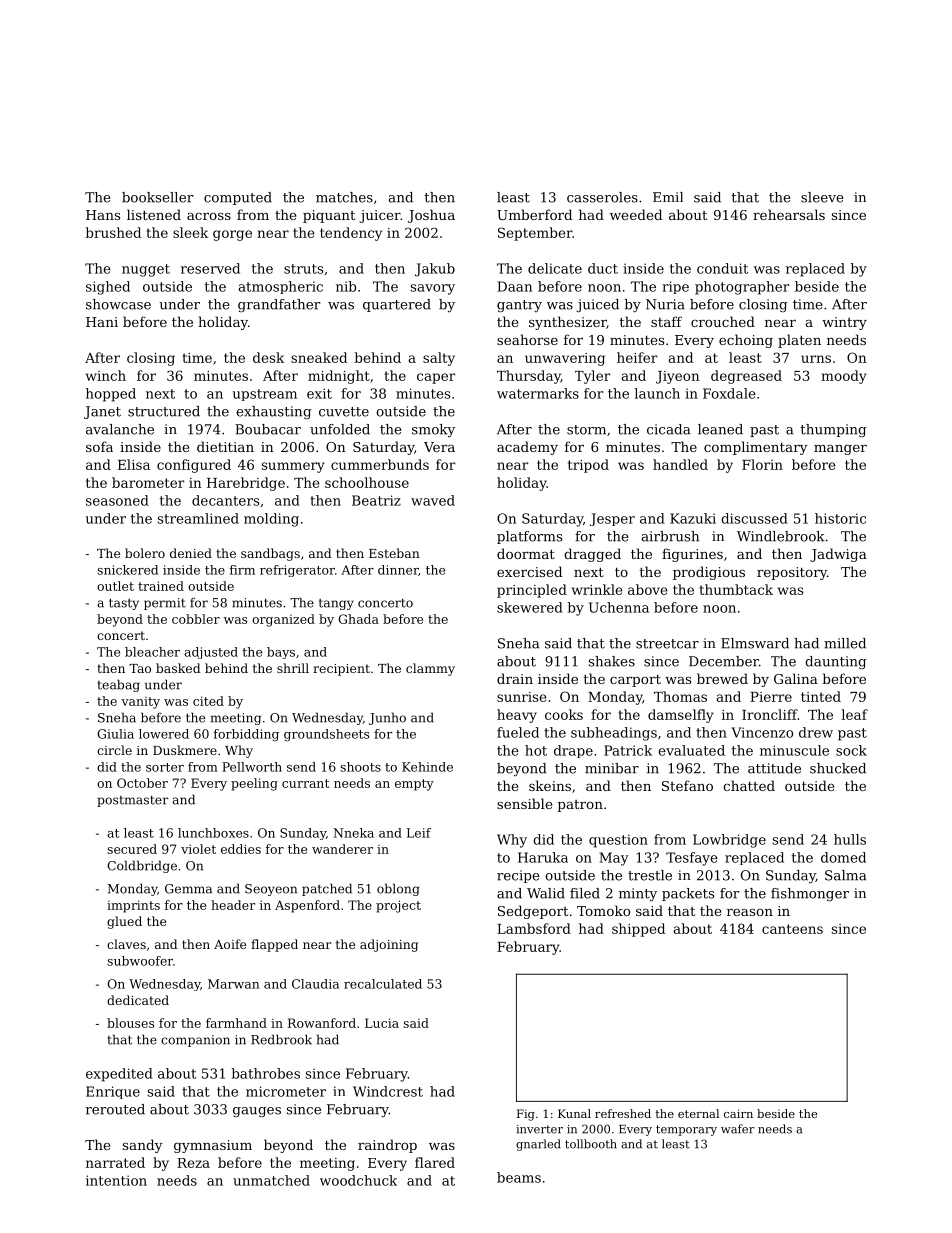 This screenshot has height=1233, width=952. What do you see at coordinates (792, 929) in the screenshot?
I see `canteens` at bounding box center [792, 929].
